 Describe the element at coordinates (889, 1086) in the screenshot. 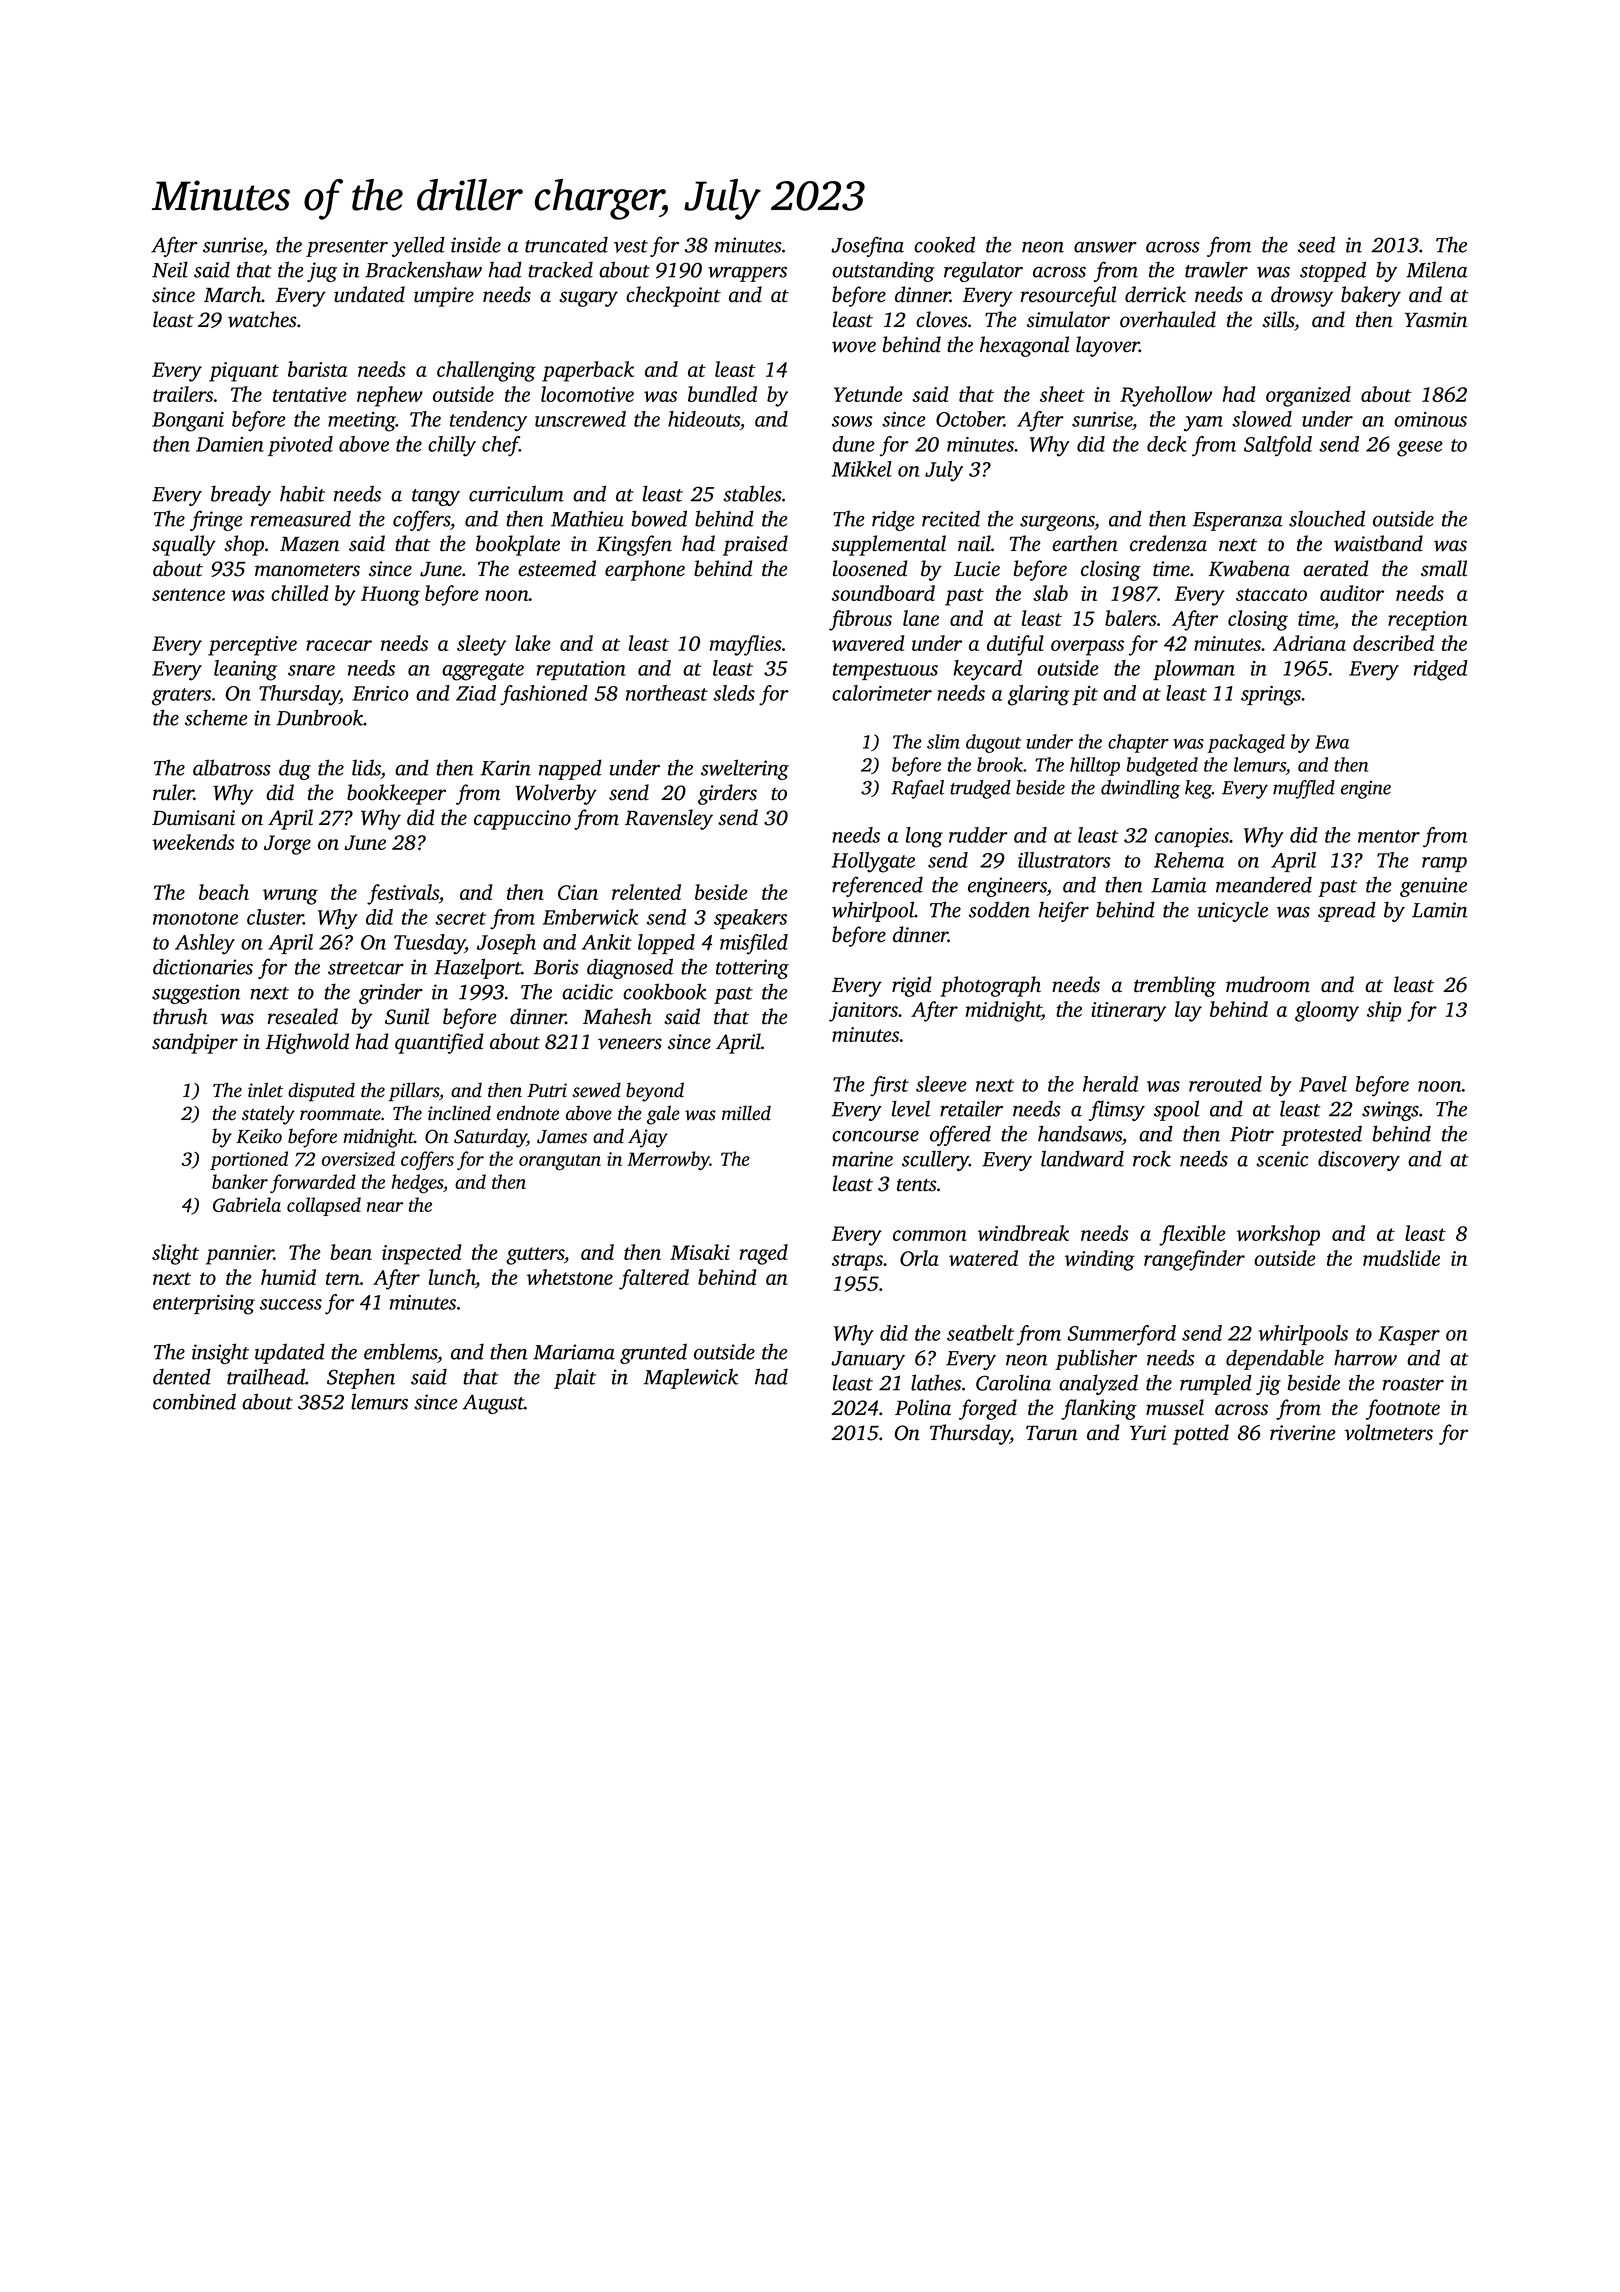

I see `first` at that location.
